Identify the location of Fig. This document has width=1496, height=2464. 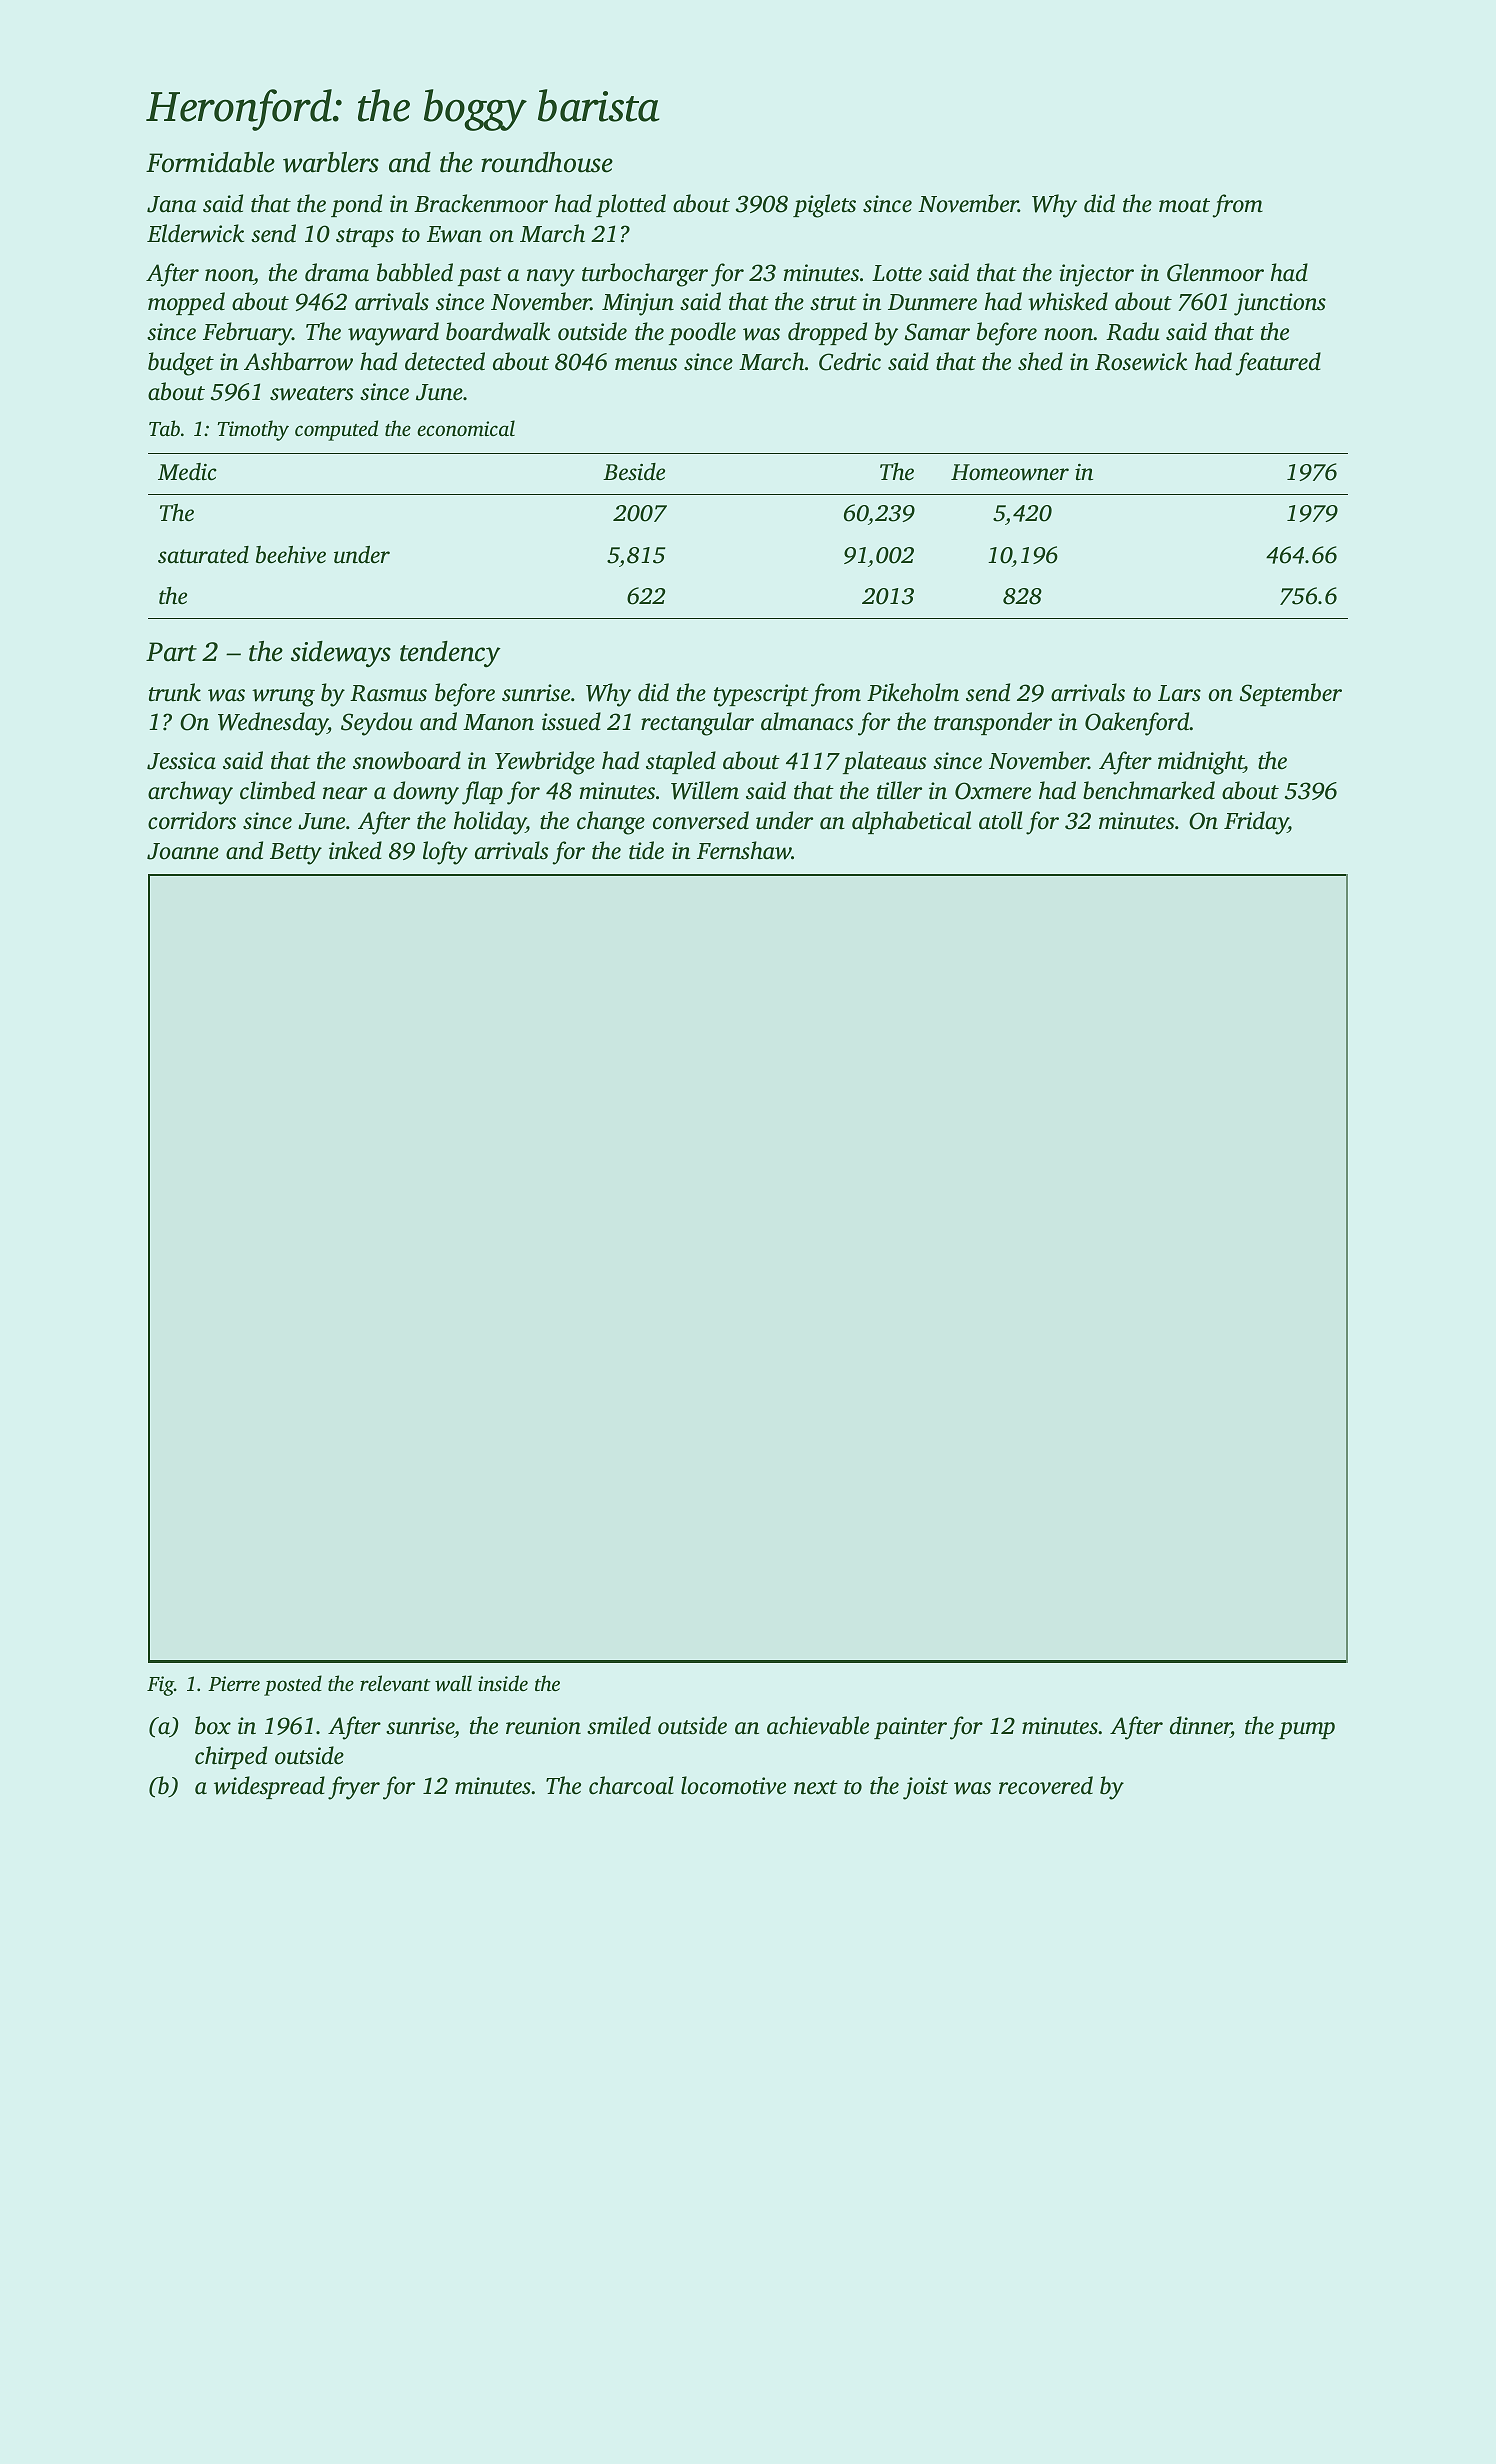
(160, 1686).
